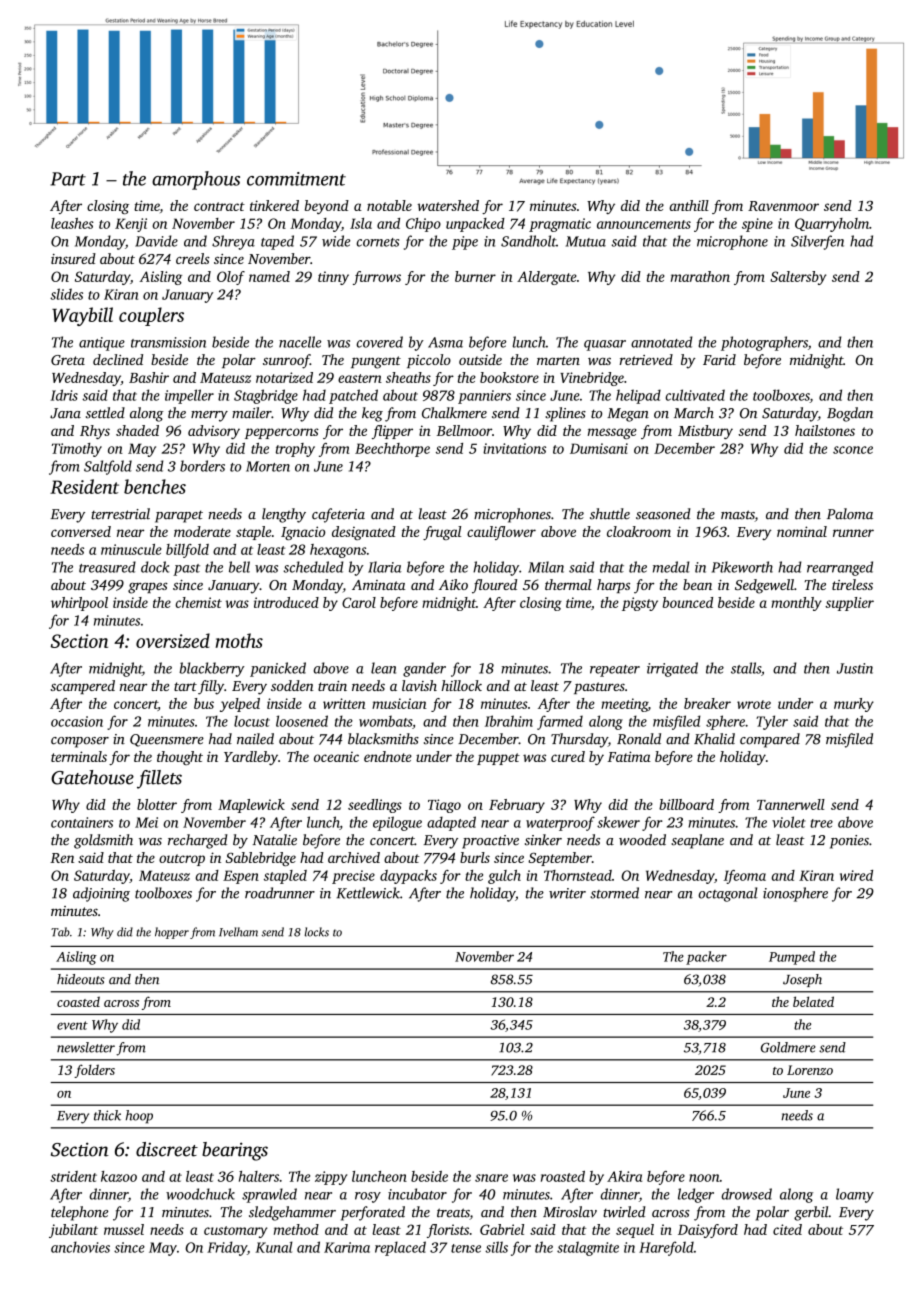 The width and height of the screenshot is (924, 1308). What do you see at coordinates (274, 1247) in the screenshot?
I see `Kunal` at bounding box center [274, 1247].
